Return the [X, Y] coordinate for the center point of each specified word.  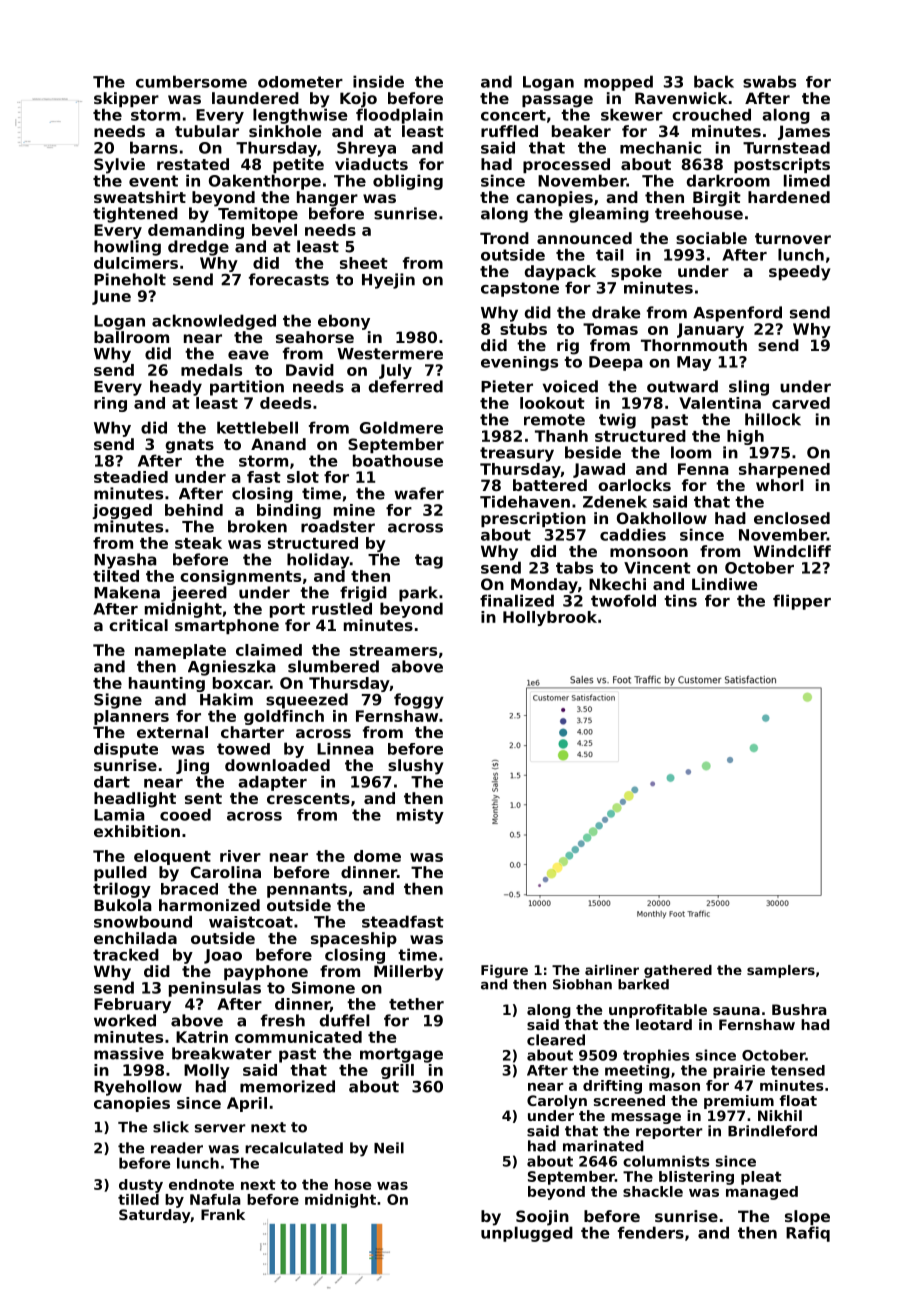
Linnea [345, 748]
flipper [802, 602]
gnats [189, 446]
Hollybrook [550, 618]
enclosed [792, 518]
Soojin [542, 1218]
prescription [533, 519]
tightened [135, 215]
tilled [138, 1199]
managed [762, 1193]
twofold [623, 600]
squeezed [307, 701]
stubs [523, 329]
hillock [773, 419]
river [240, 856]
